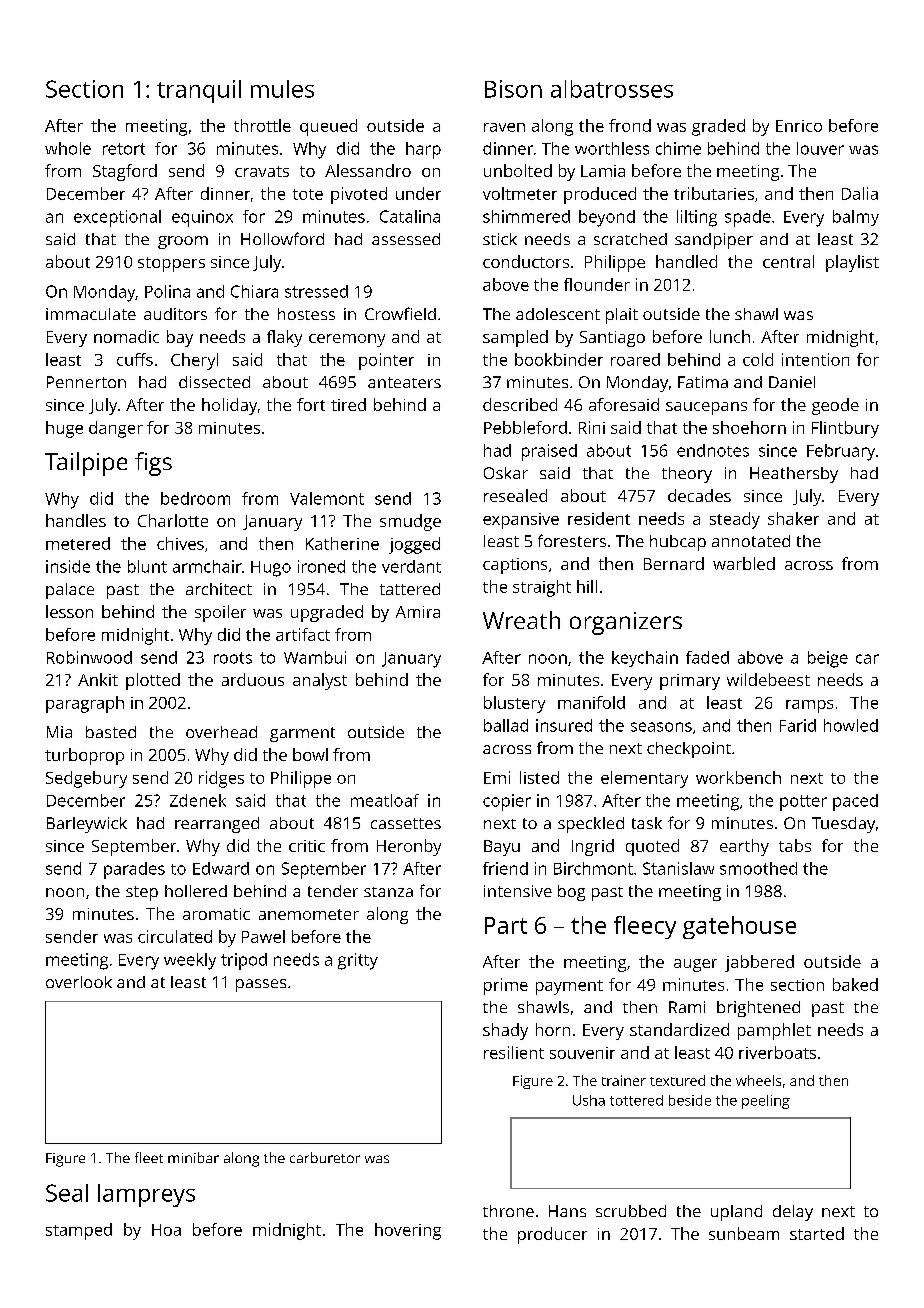  What do you see at coordinates (79, 1231) in the screenshot?
I see `stamped` at bounding box center [79, 1231].
